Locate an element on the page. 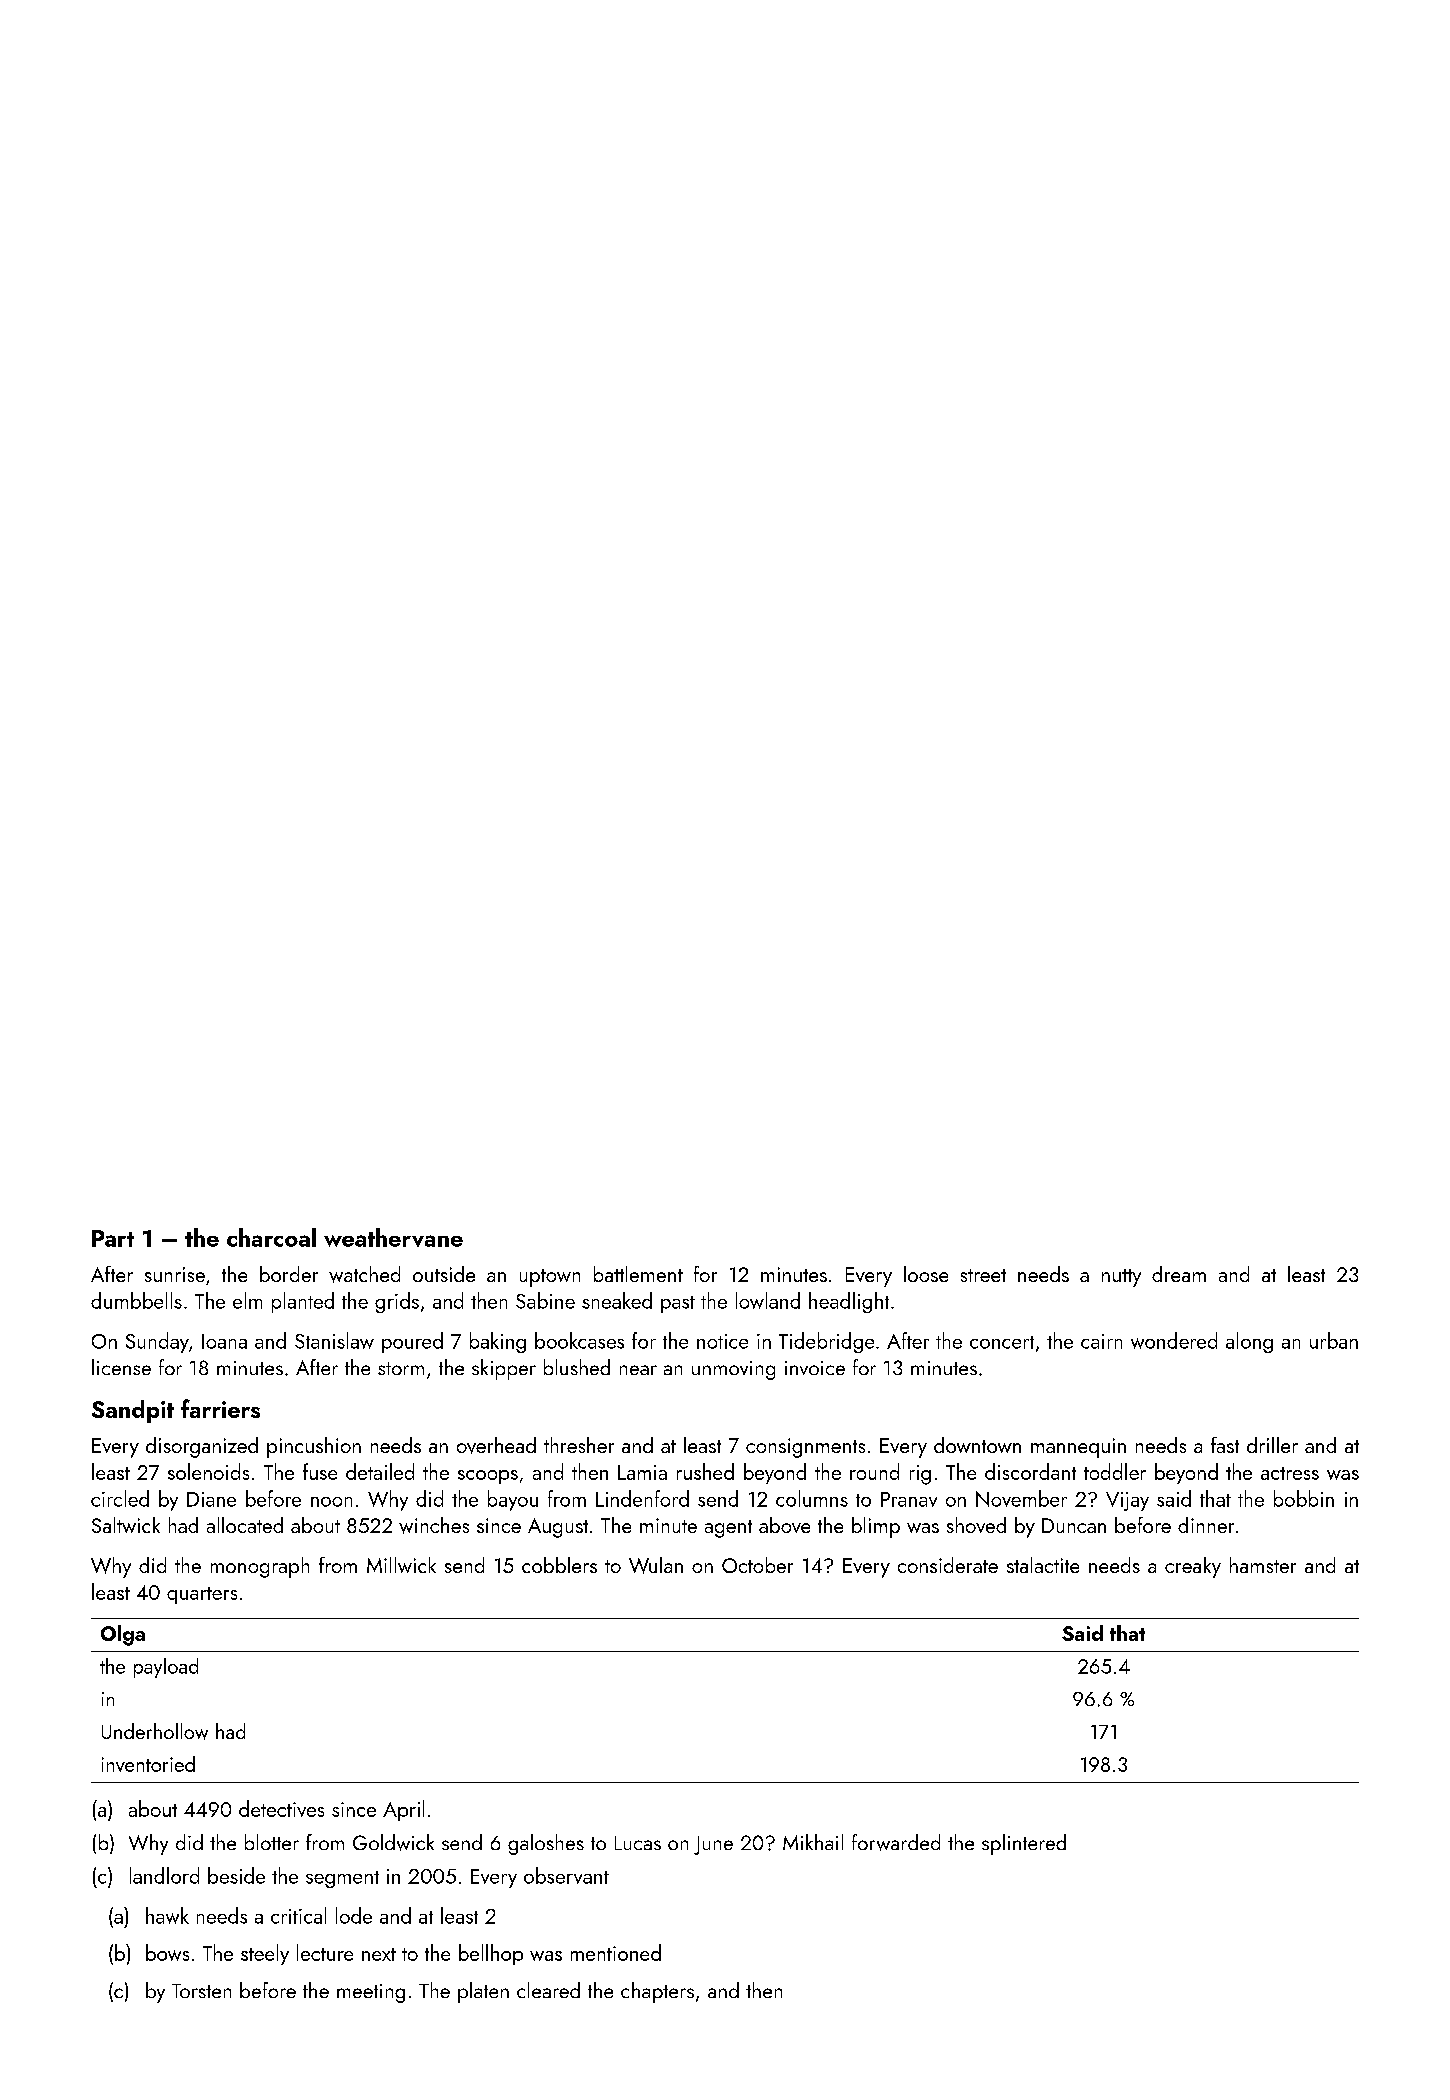  overhead is located at coordinates (496, 1445).
